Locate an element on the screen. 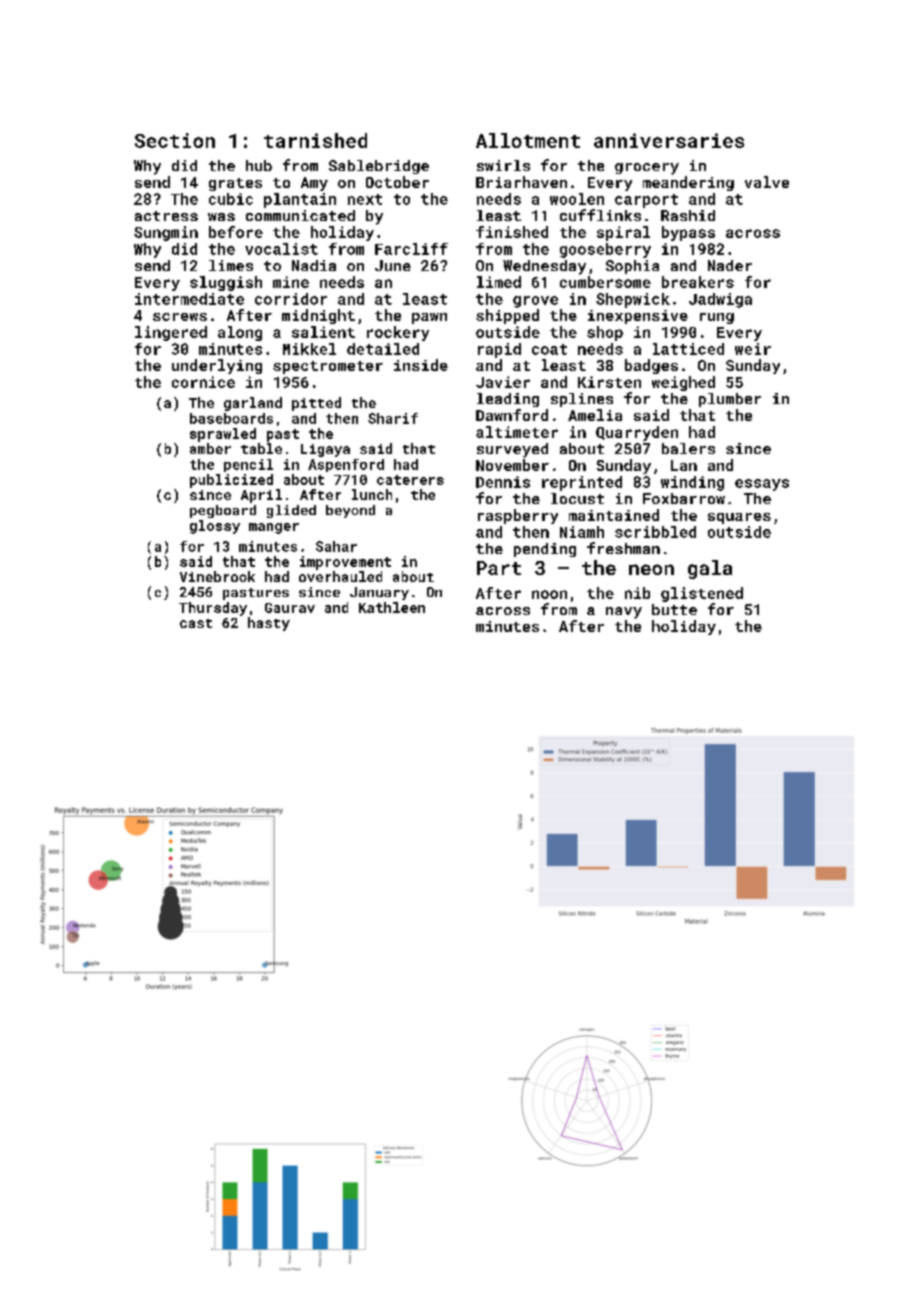 Image resolution: width=924 pixels, height=1311 pixels. Kathleen is located at coordinates (392, 607).
